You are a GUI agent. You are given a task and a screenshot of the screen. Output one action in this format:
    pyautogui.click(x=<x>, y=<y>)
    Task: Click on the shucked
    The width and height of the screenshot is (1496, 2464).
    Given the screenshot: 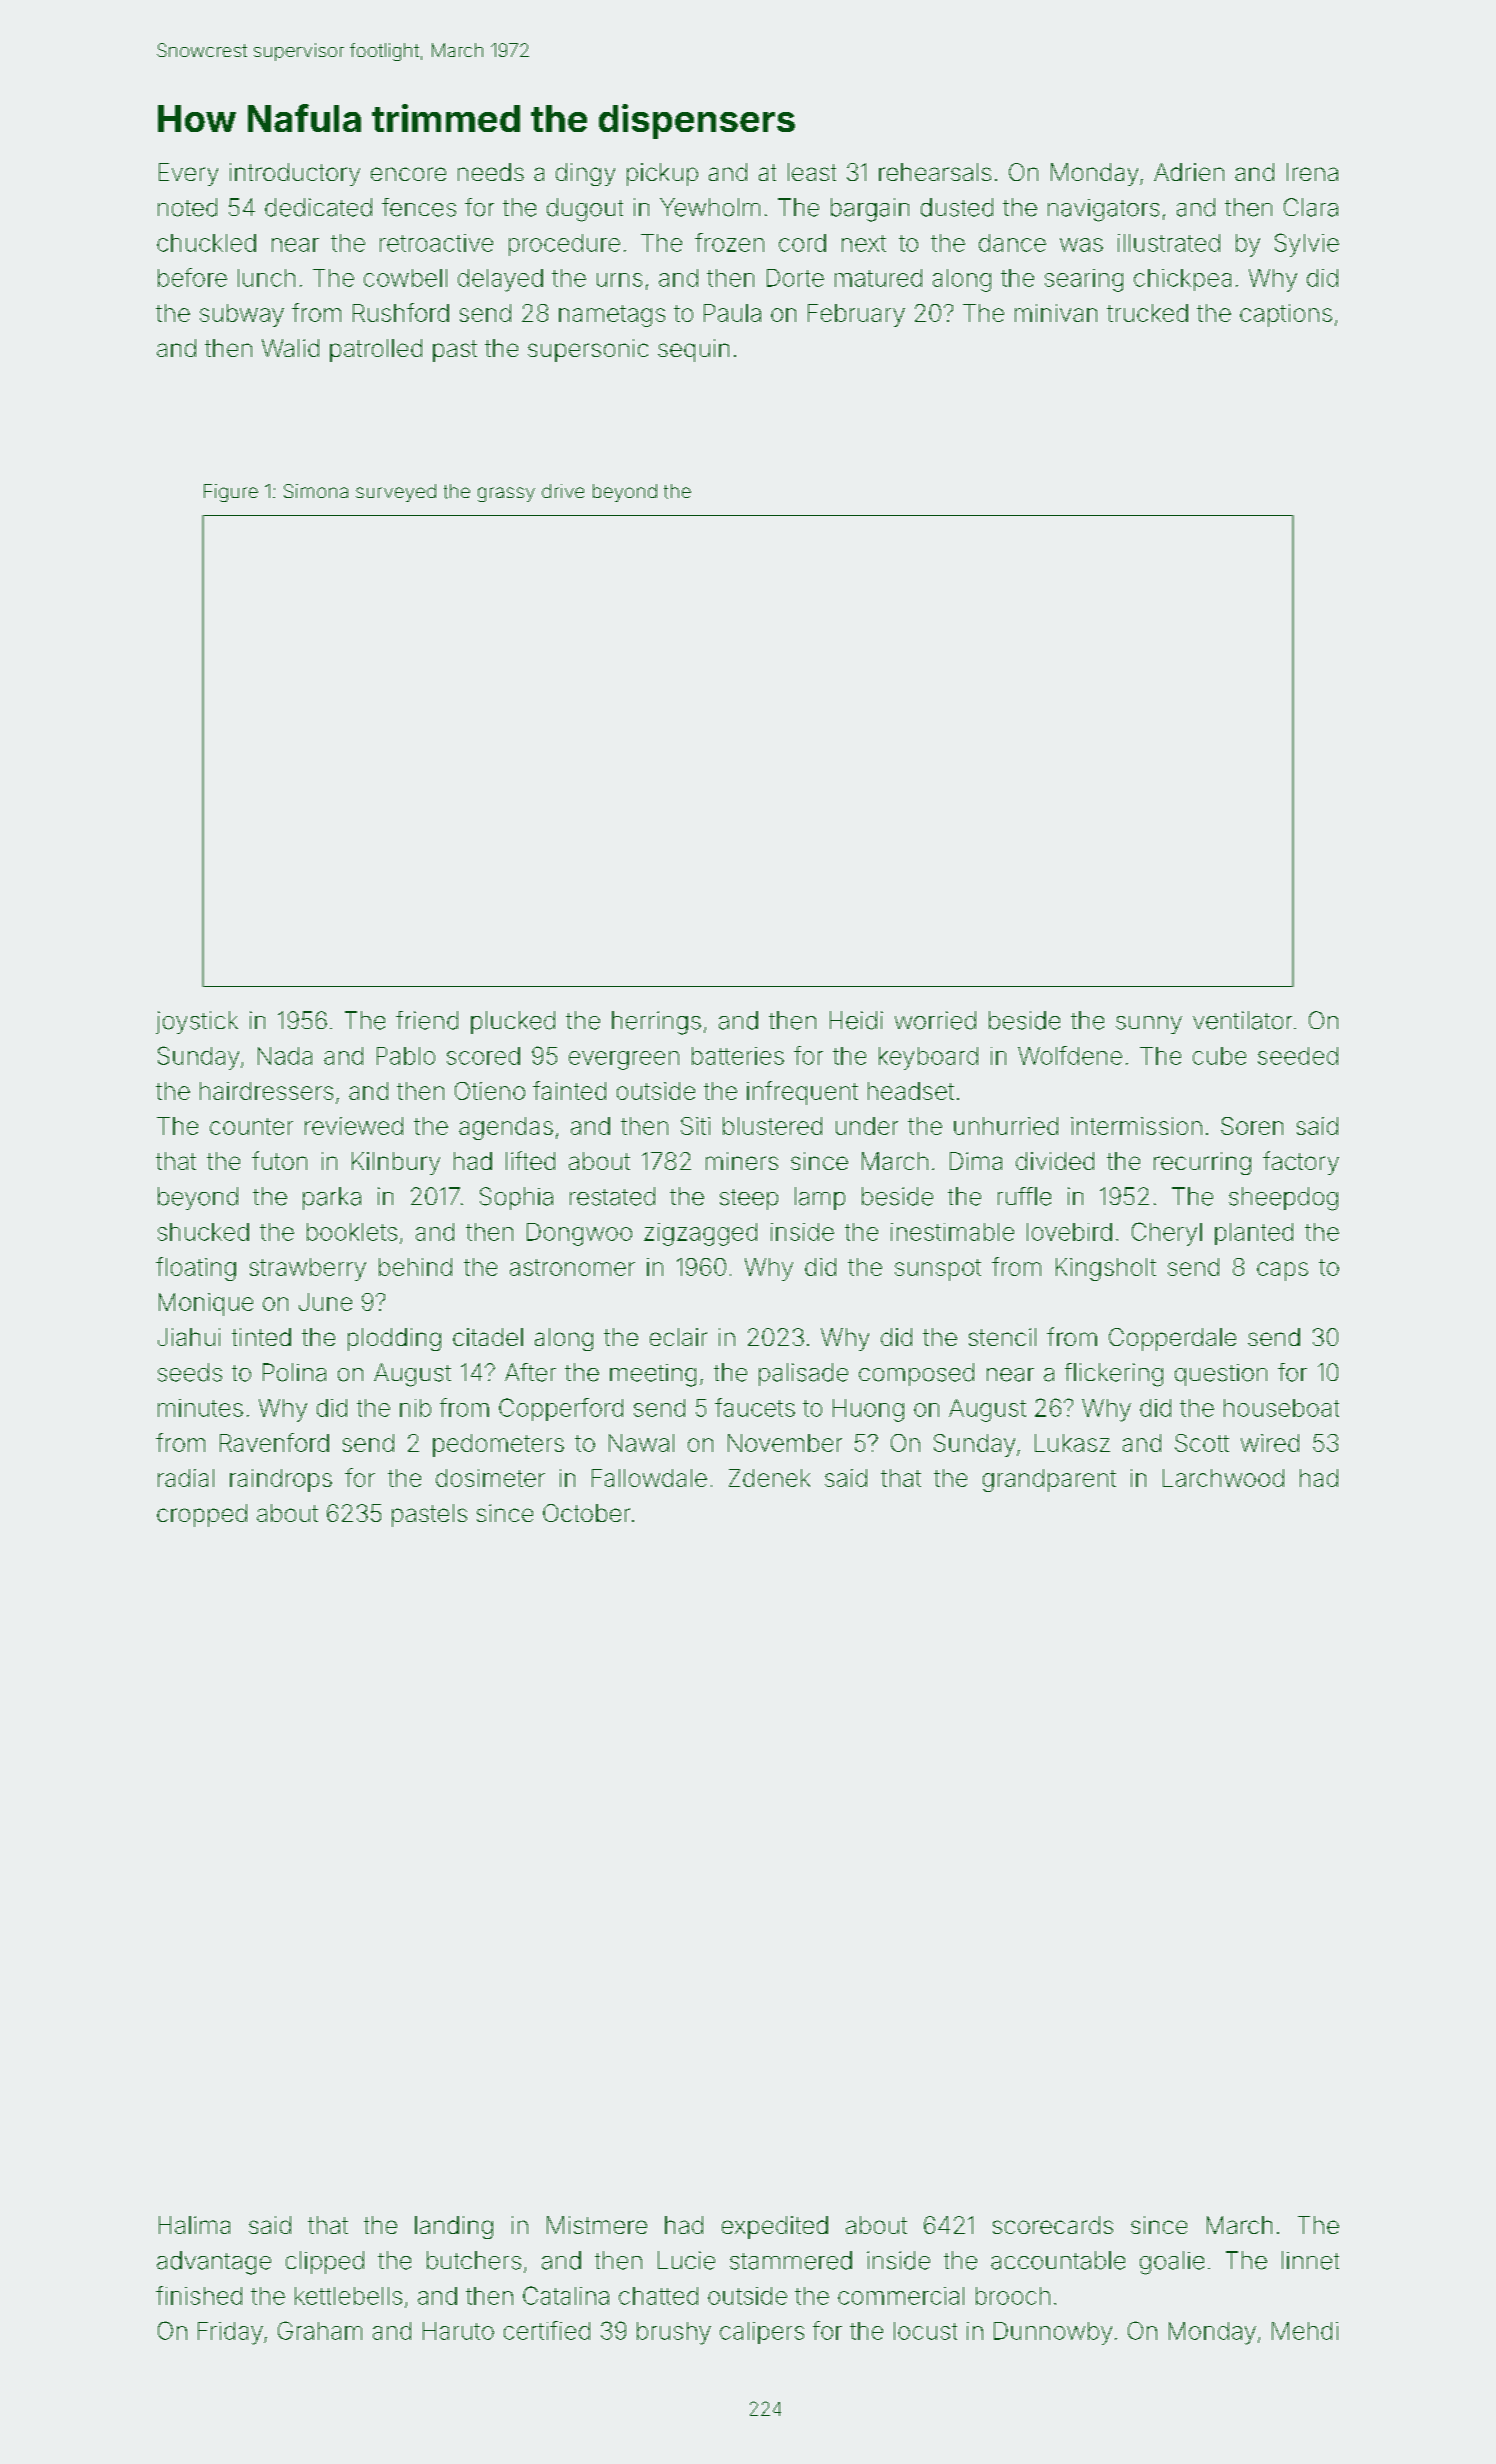 What is the action you would take?
    pyautogui.click(x=203, y=1232)
